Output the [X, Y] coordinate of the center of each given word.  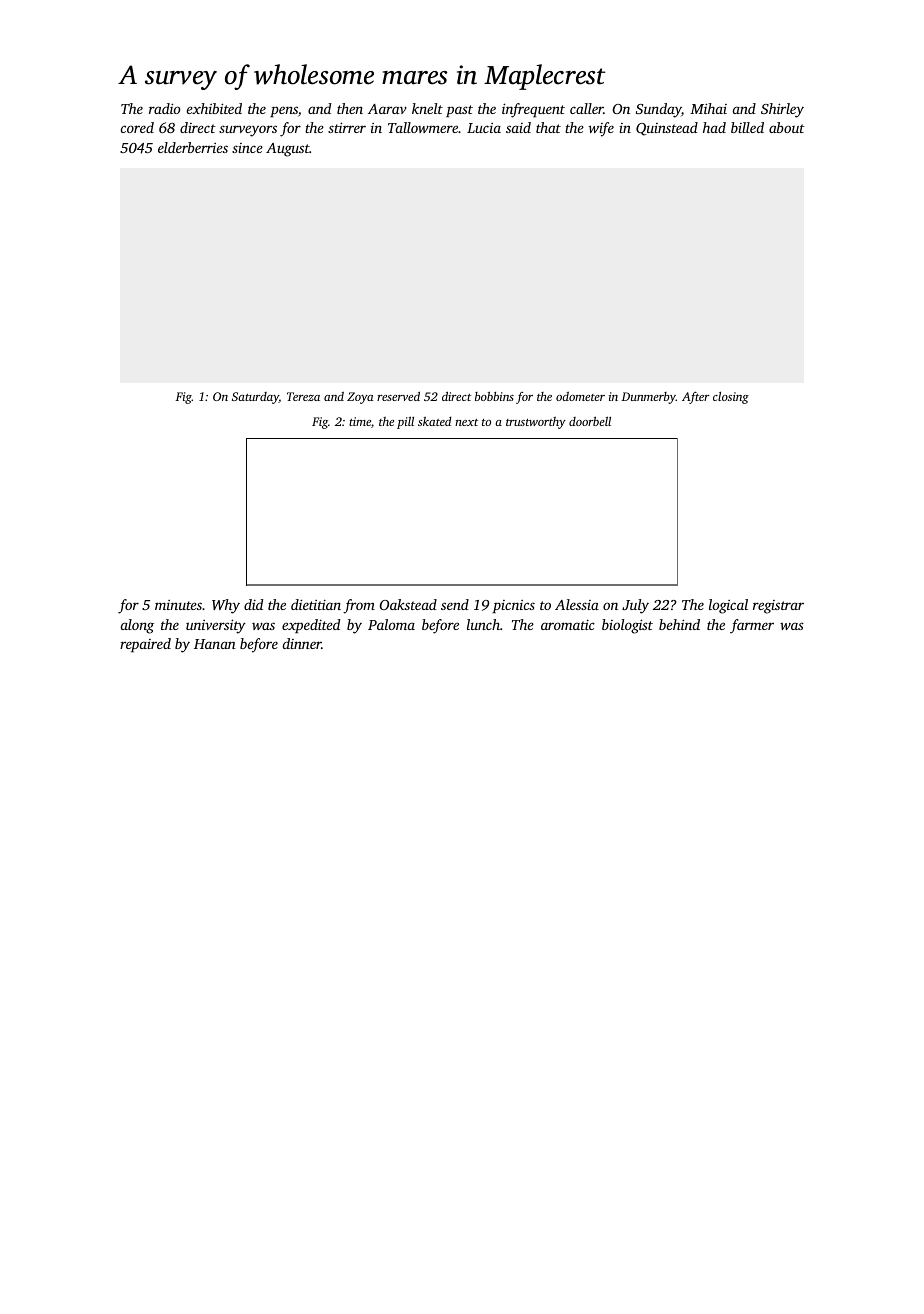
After [696, 398]
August [288, 150]
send [455, 604]
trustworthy [536, 423]
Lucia [484, 128]
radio [165, 108]
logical [728, 606]
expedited [311, 626]
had [714, 127]
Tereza [303, 396]
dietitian [316, 604]
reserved [398, 396]
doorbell [590, 421]
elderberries [193, 147]
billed [747, 127]
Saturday [255, 398]
